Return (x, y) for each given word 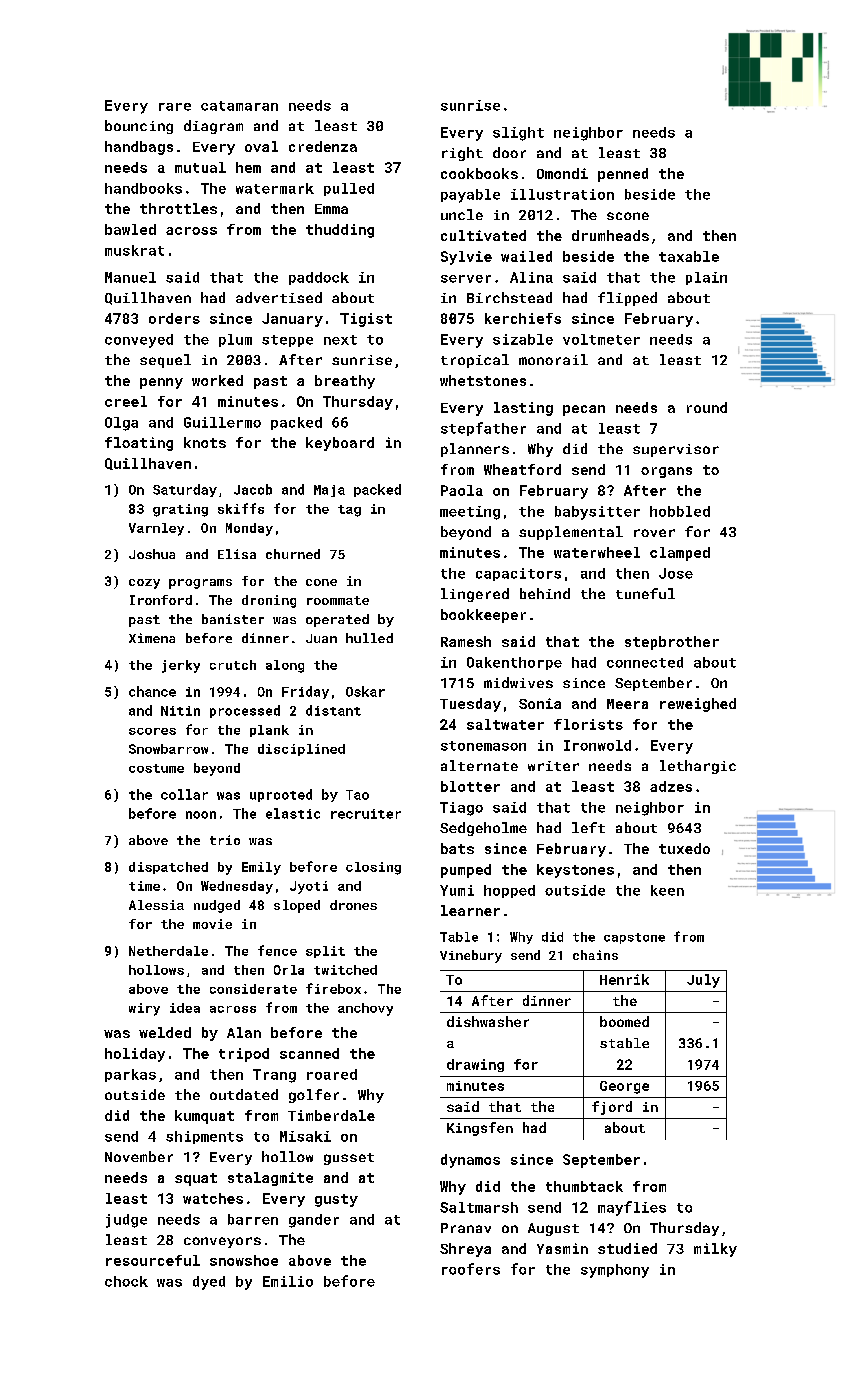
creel (126, 401)
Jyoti (309, 887)
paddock (319, 278)
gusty (336, 1200)
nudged (217, 906)
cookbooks (479, 173)
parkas (130, 1075)
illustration (562, 194)
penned (623, 175)
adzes (671, 786)
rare (175, 107)
